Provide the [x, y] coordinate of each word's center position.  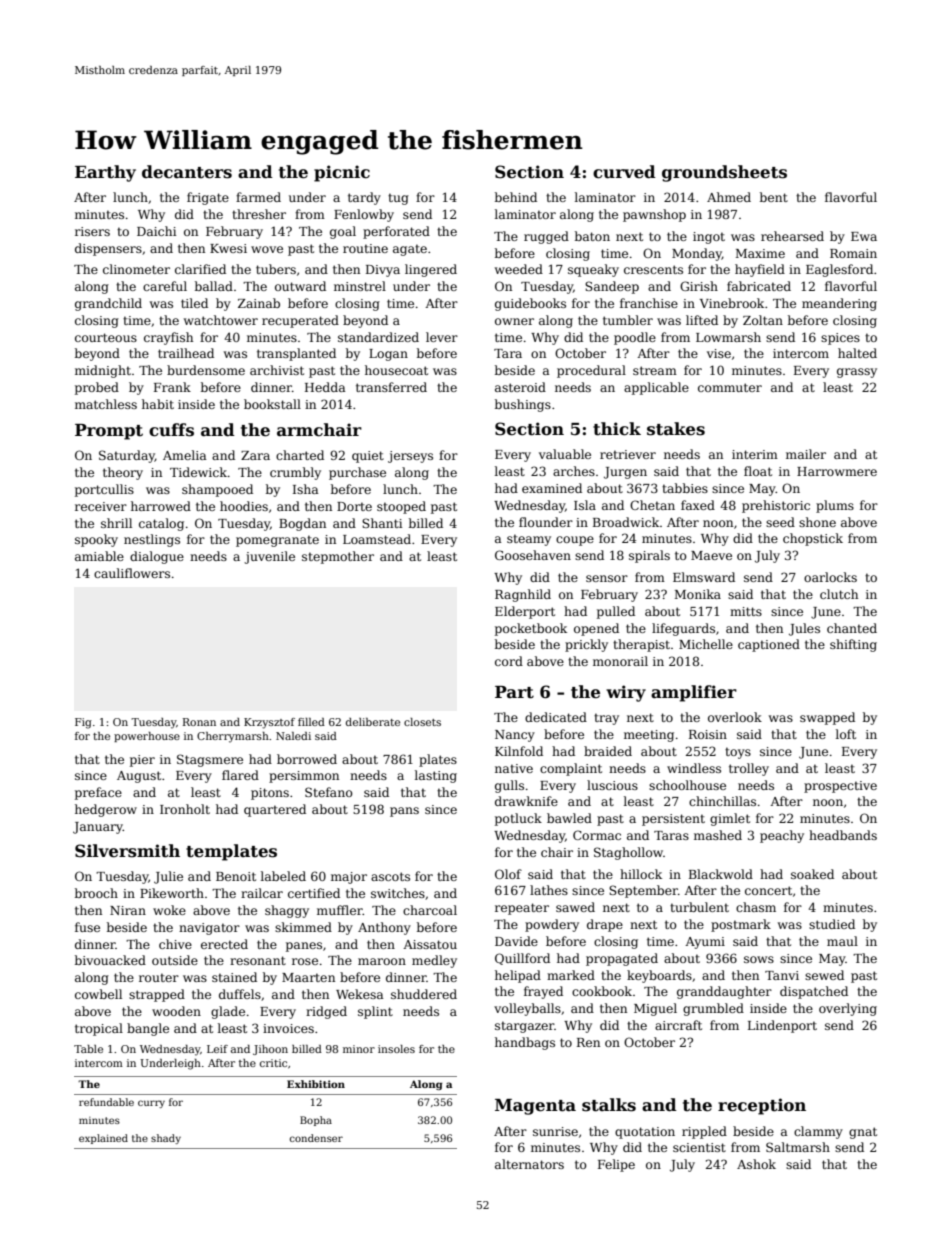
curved [624, 172]
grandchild [108, 304]
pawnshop [654, 215]
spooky [96, 540]
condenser [316, 1138]
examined [552, 488]
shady [166, 1139]
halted [857, 353]
